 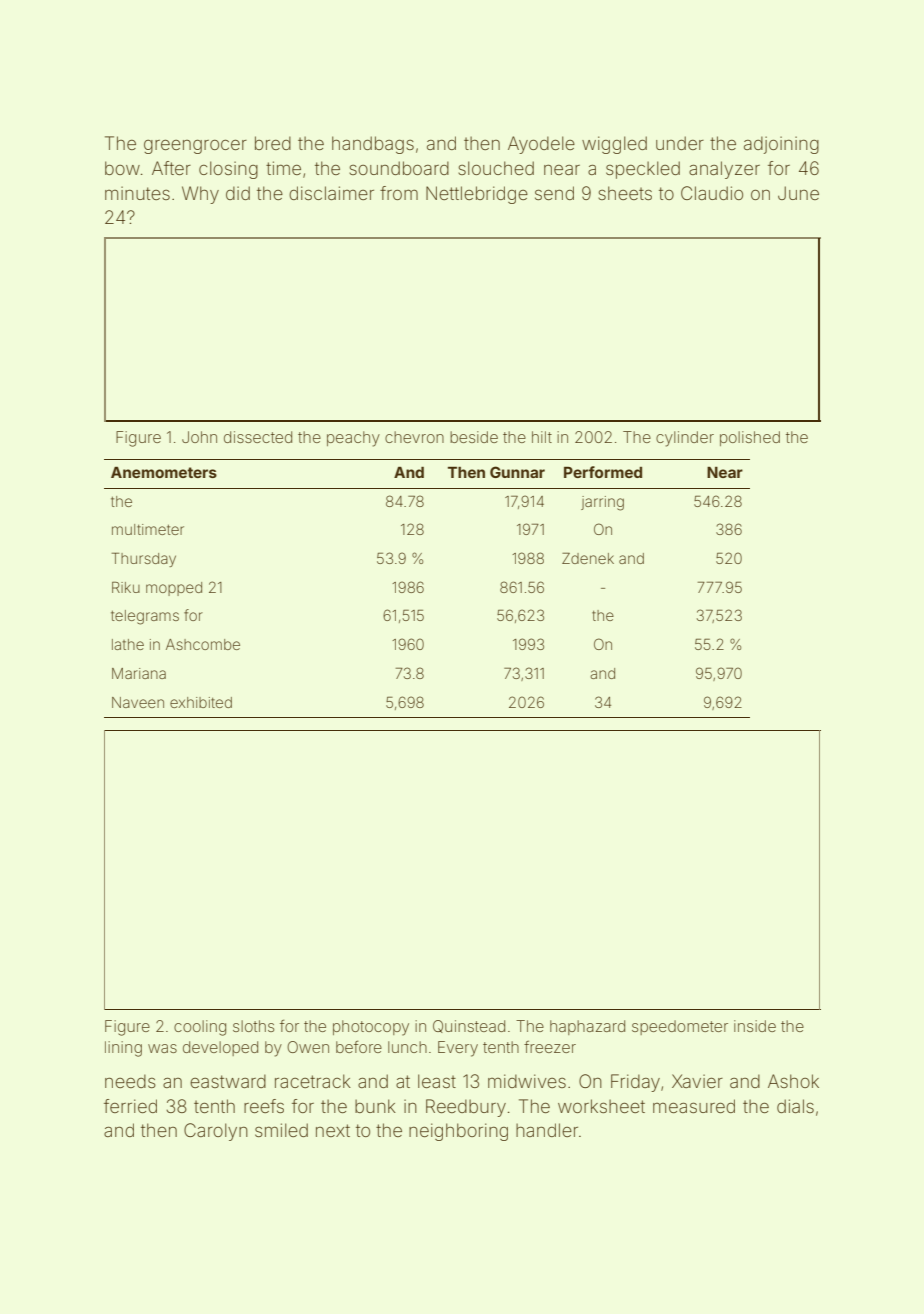 What do you see at coordinates (138, 702) in the image?
I see `Naveen` at bounding box center [138, 702].
